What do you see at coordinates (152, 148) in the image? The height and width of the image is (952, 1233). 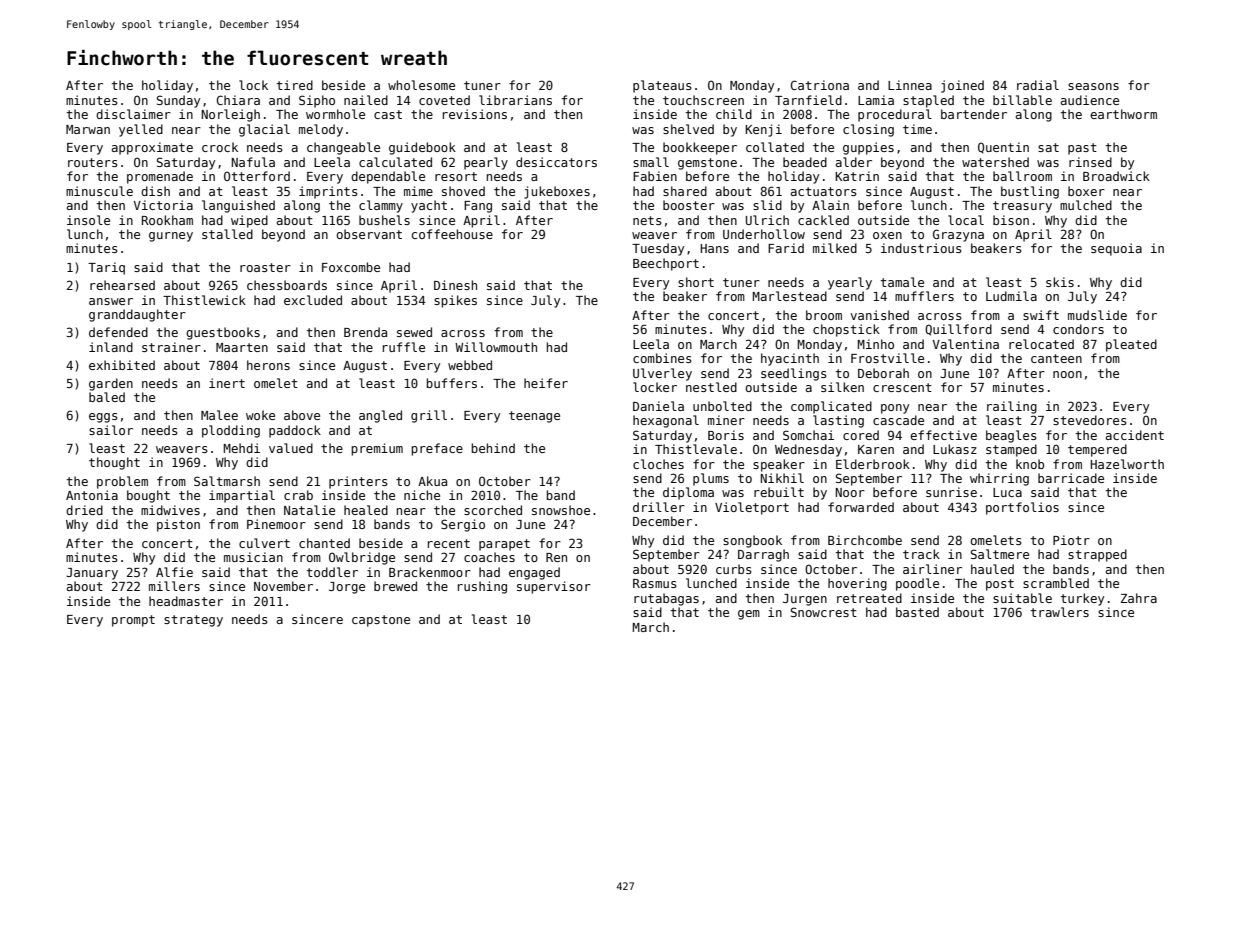 I see `approximate` at bounding box center [152, 148].
